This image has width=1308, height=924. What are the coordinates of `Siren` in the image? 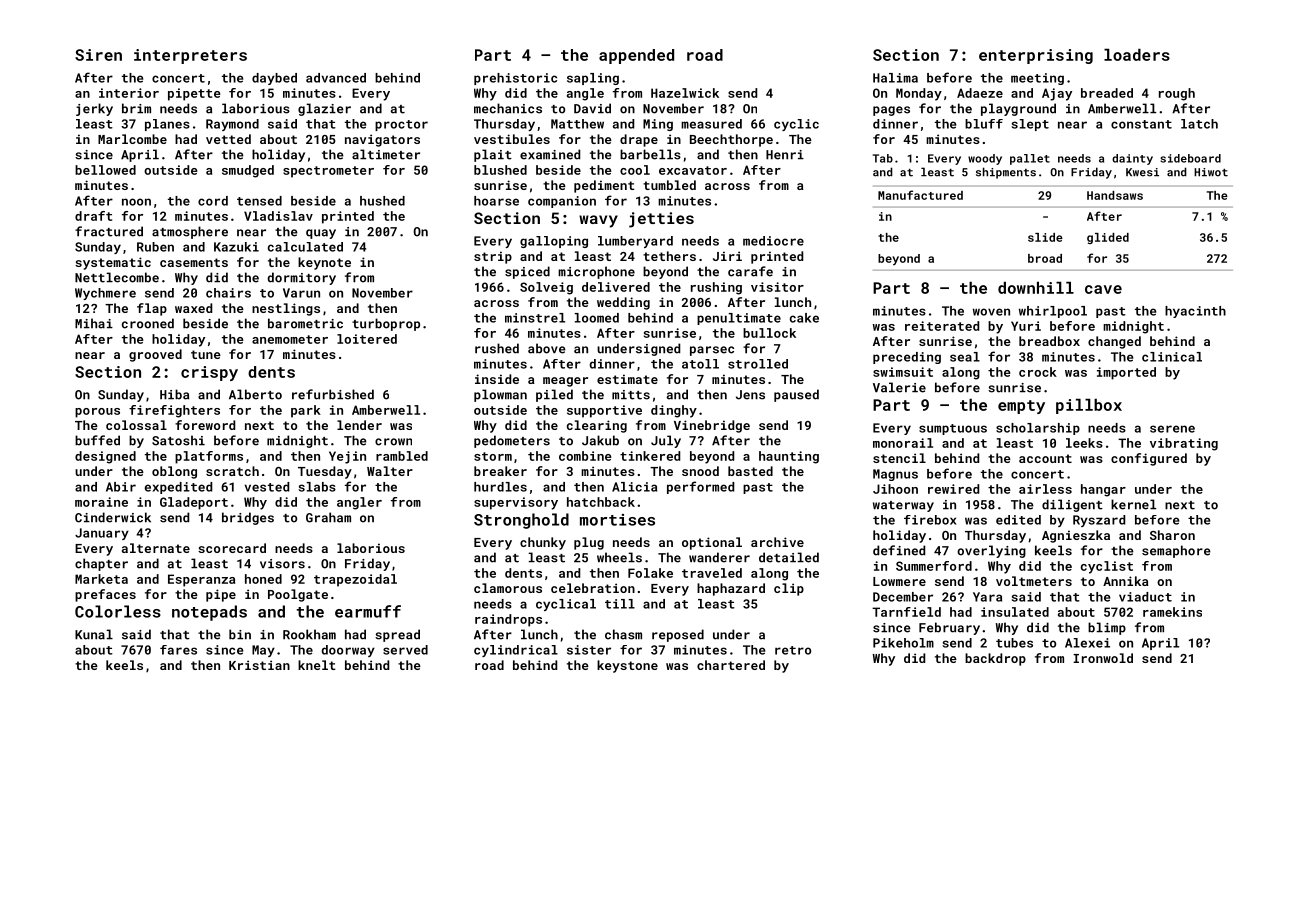 It's located at (98, 55).
